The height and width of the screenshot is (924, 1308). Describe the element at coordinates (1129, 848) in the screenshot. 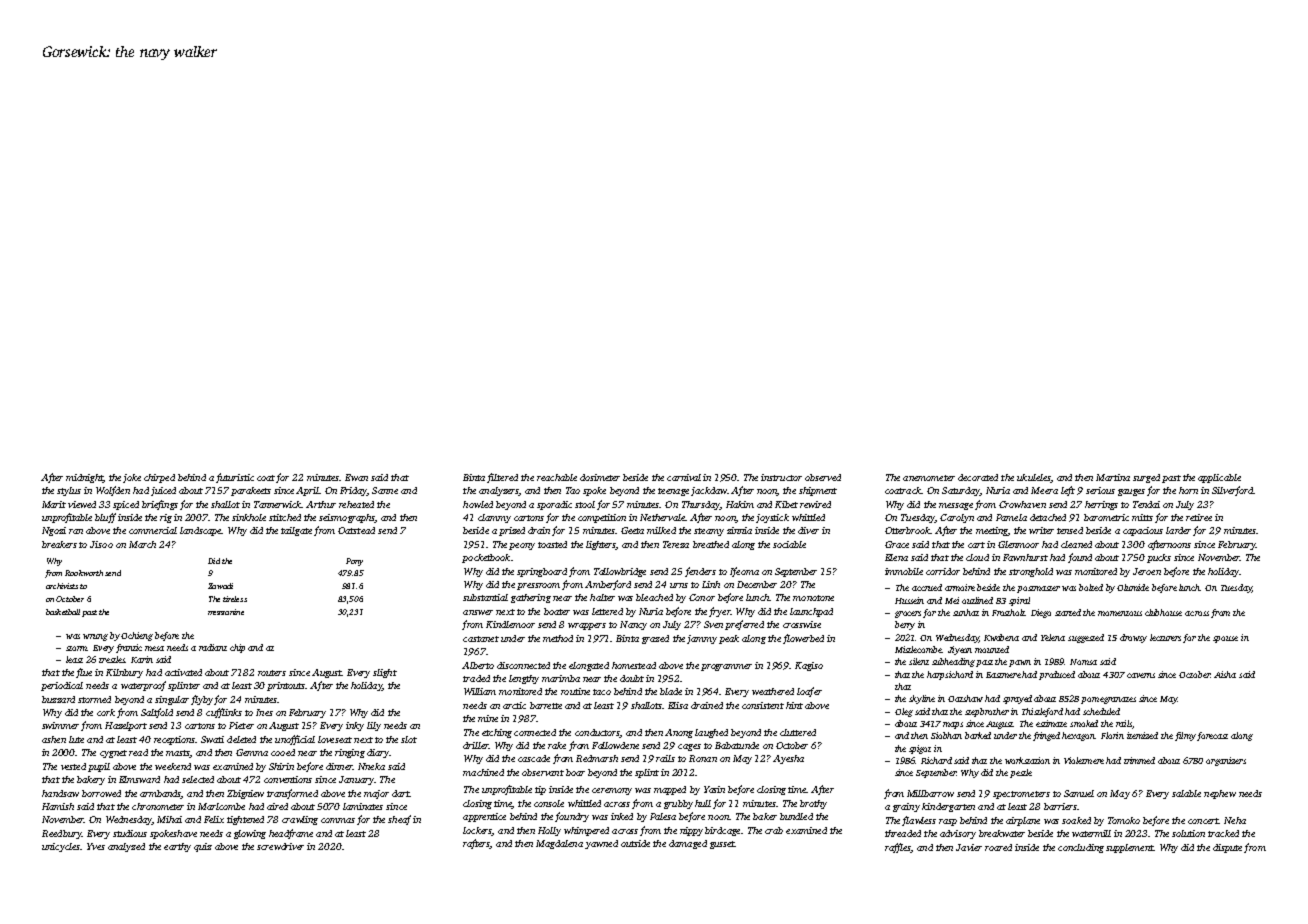

I see `supplement` at that location.
